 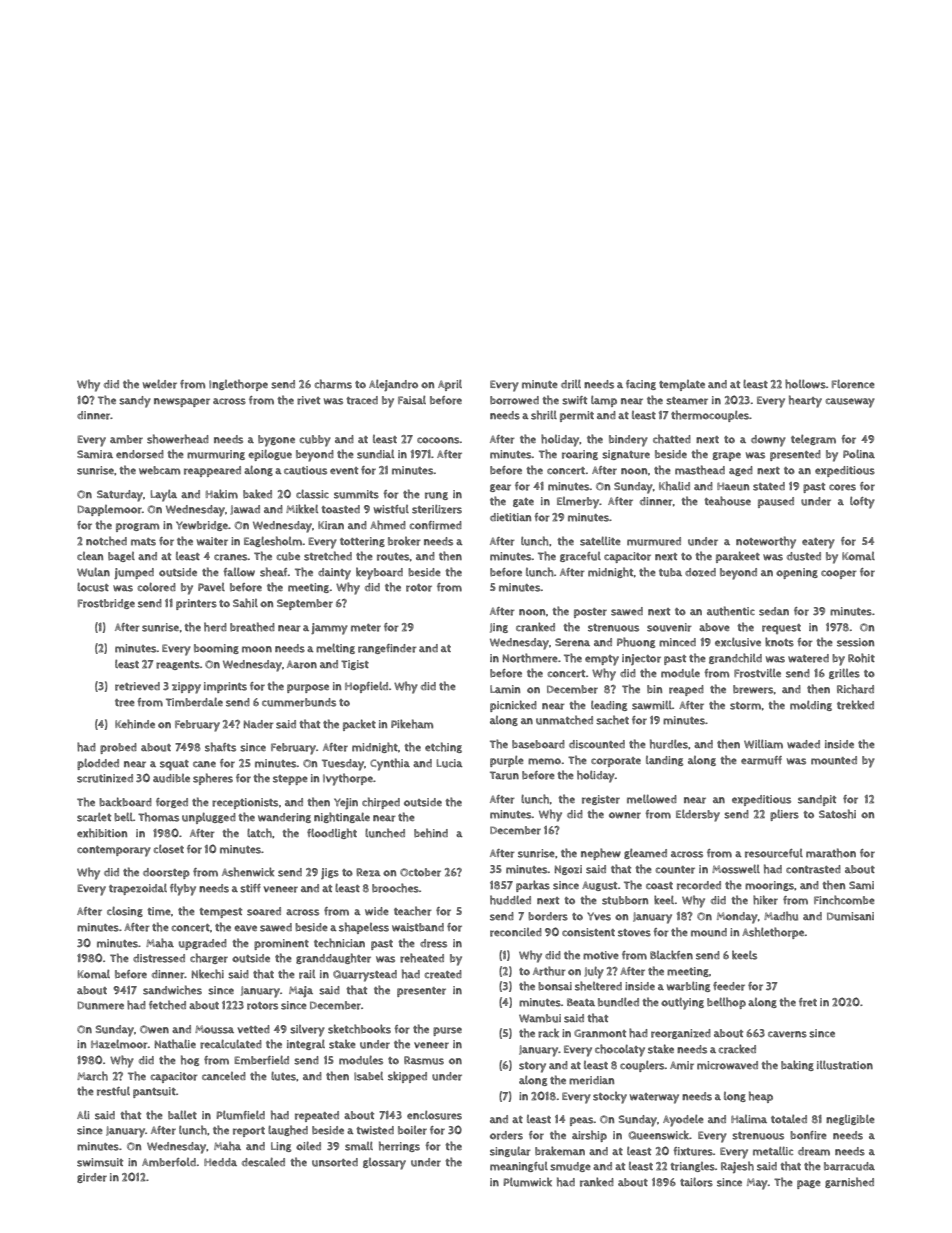 What do you see at coordinates (252, 627) in the screenshot?
I see `breathed` at bounding box center [252, 627].
